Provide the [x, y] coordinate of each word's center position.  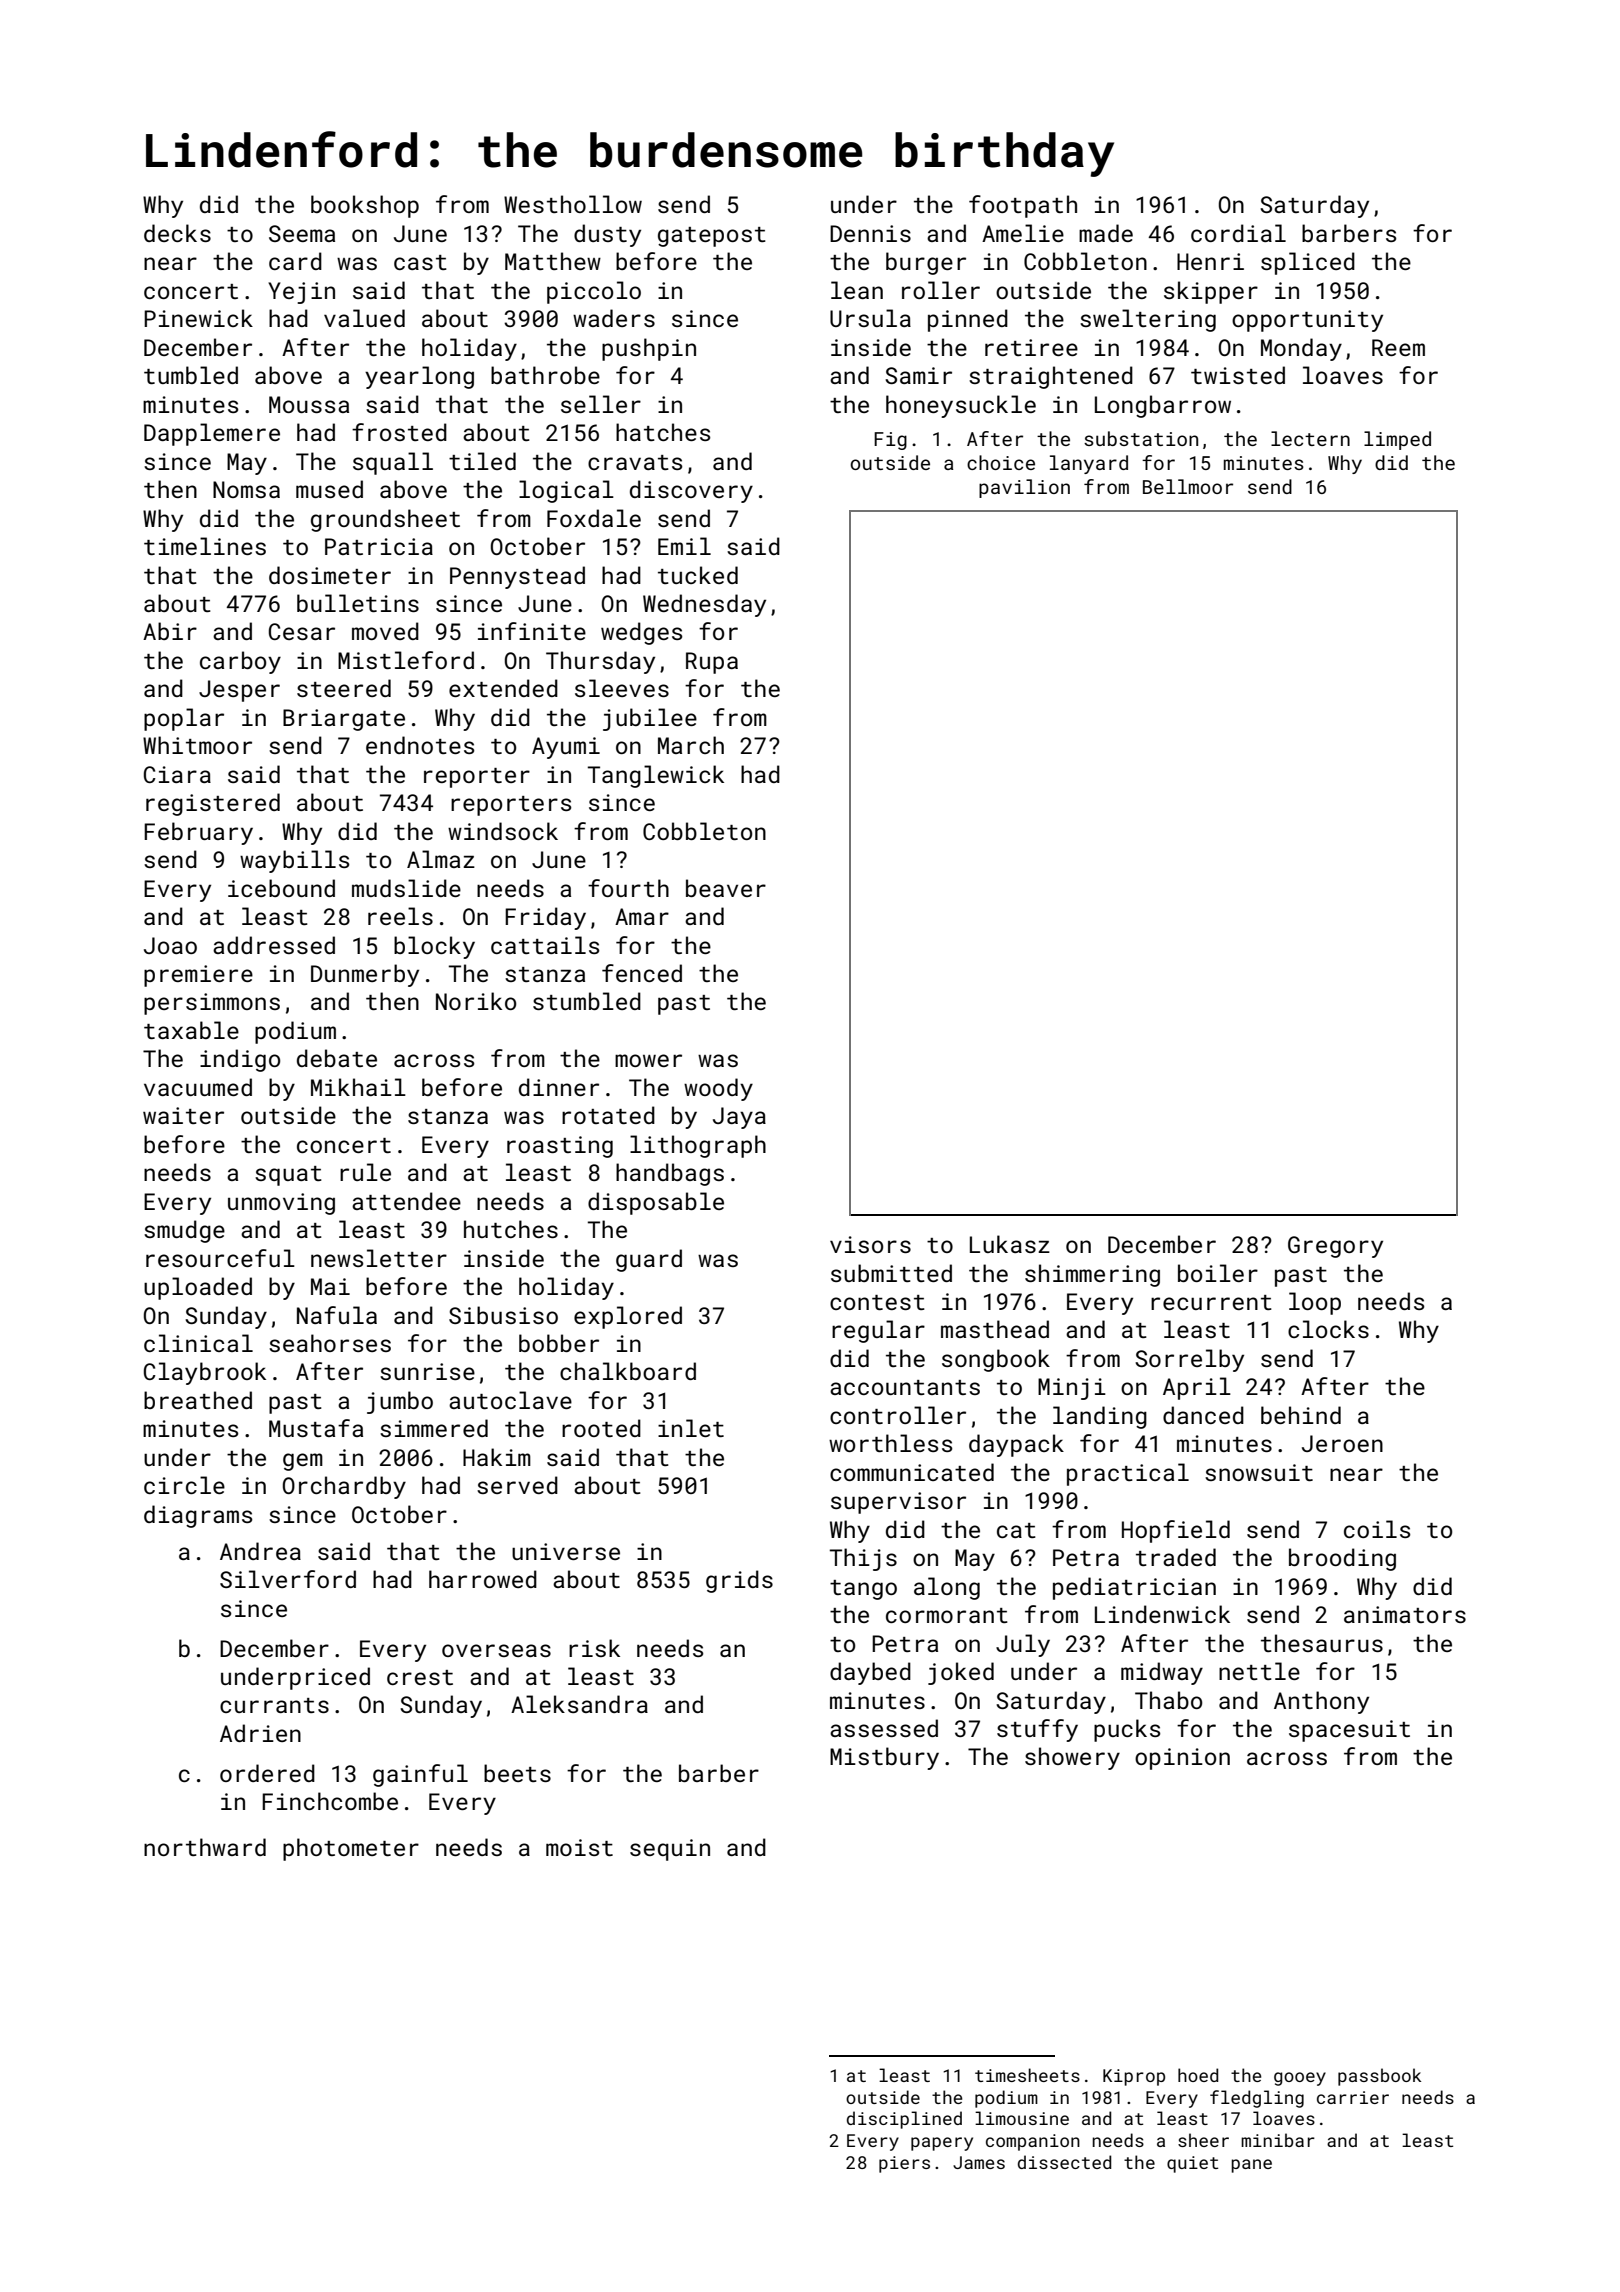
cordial [1238, 233]
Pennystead [517, 577]
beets [517, 1773]
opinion [1182, 1759]
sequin [670, 1850]
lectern [1310, 438]
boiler [1218, 1273]
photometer [351, 1849]
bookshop [365, 206]
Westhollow [573, 204]
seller [601, 404]
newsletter [379, 1258]
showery [1072, 1758]
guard [649, 1260]
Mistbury [884, 1758]
